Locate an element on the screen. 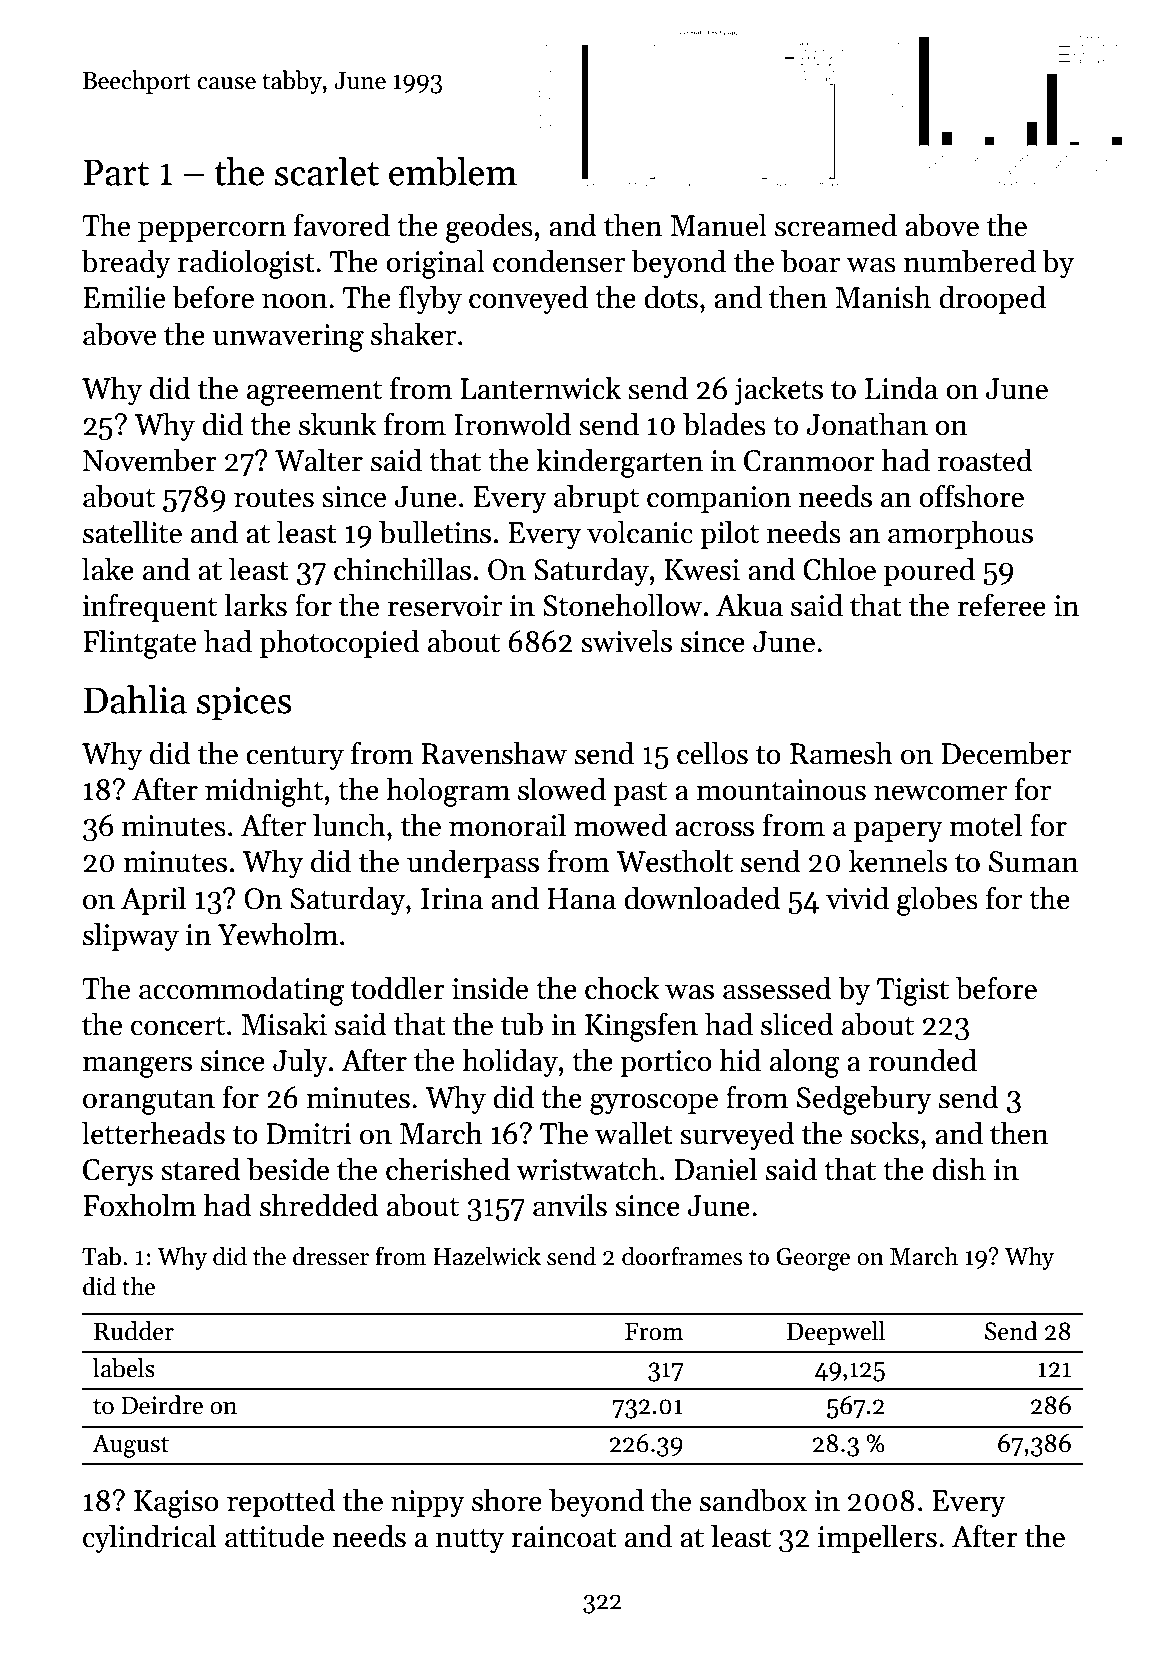 The height and width of the screenshot is (1654, 1165). Linda is located at coordinates (901, 388).
